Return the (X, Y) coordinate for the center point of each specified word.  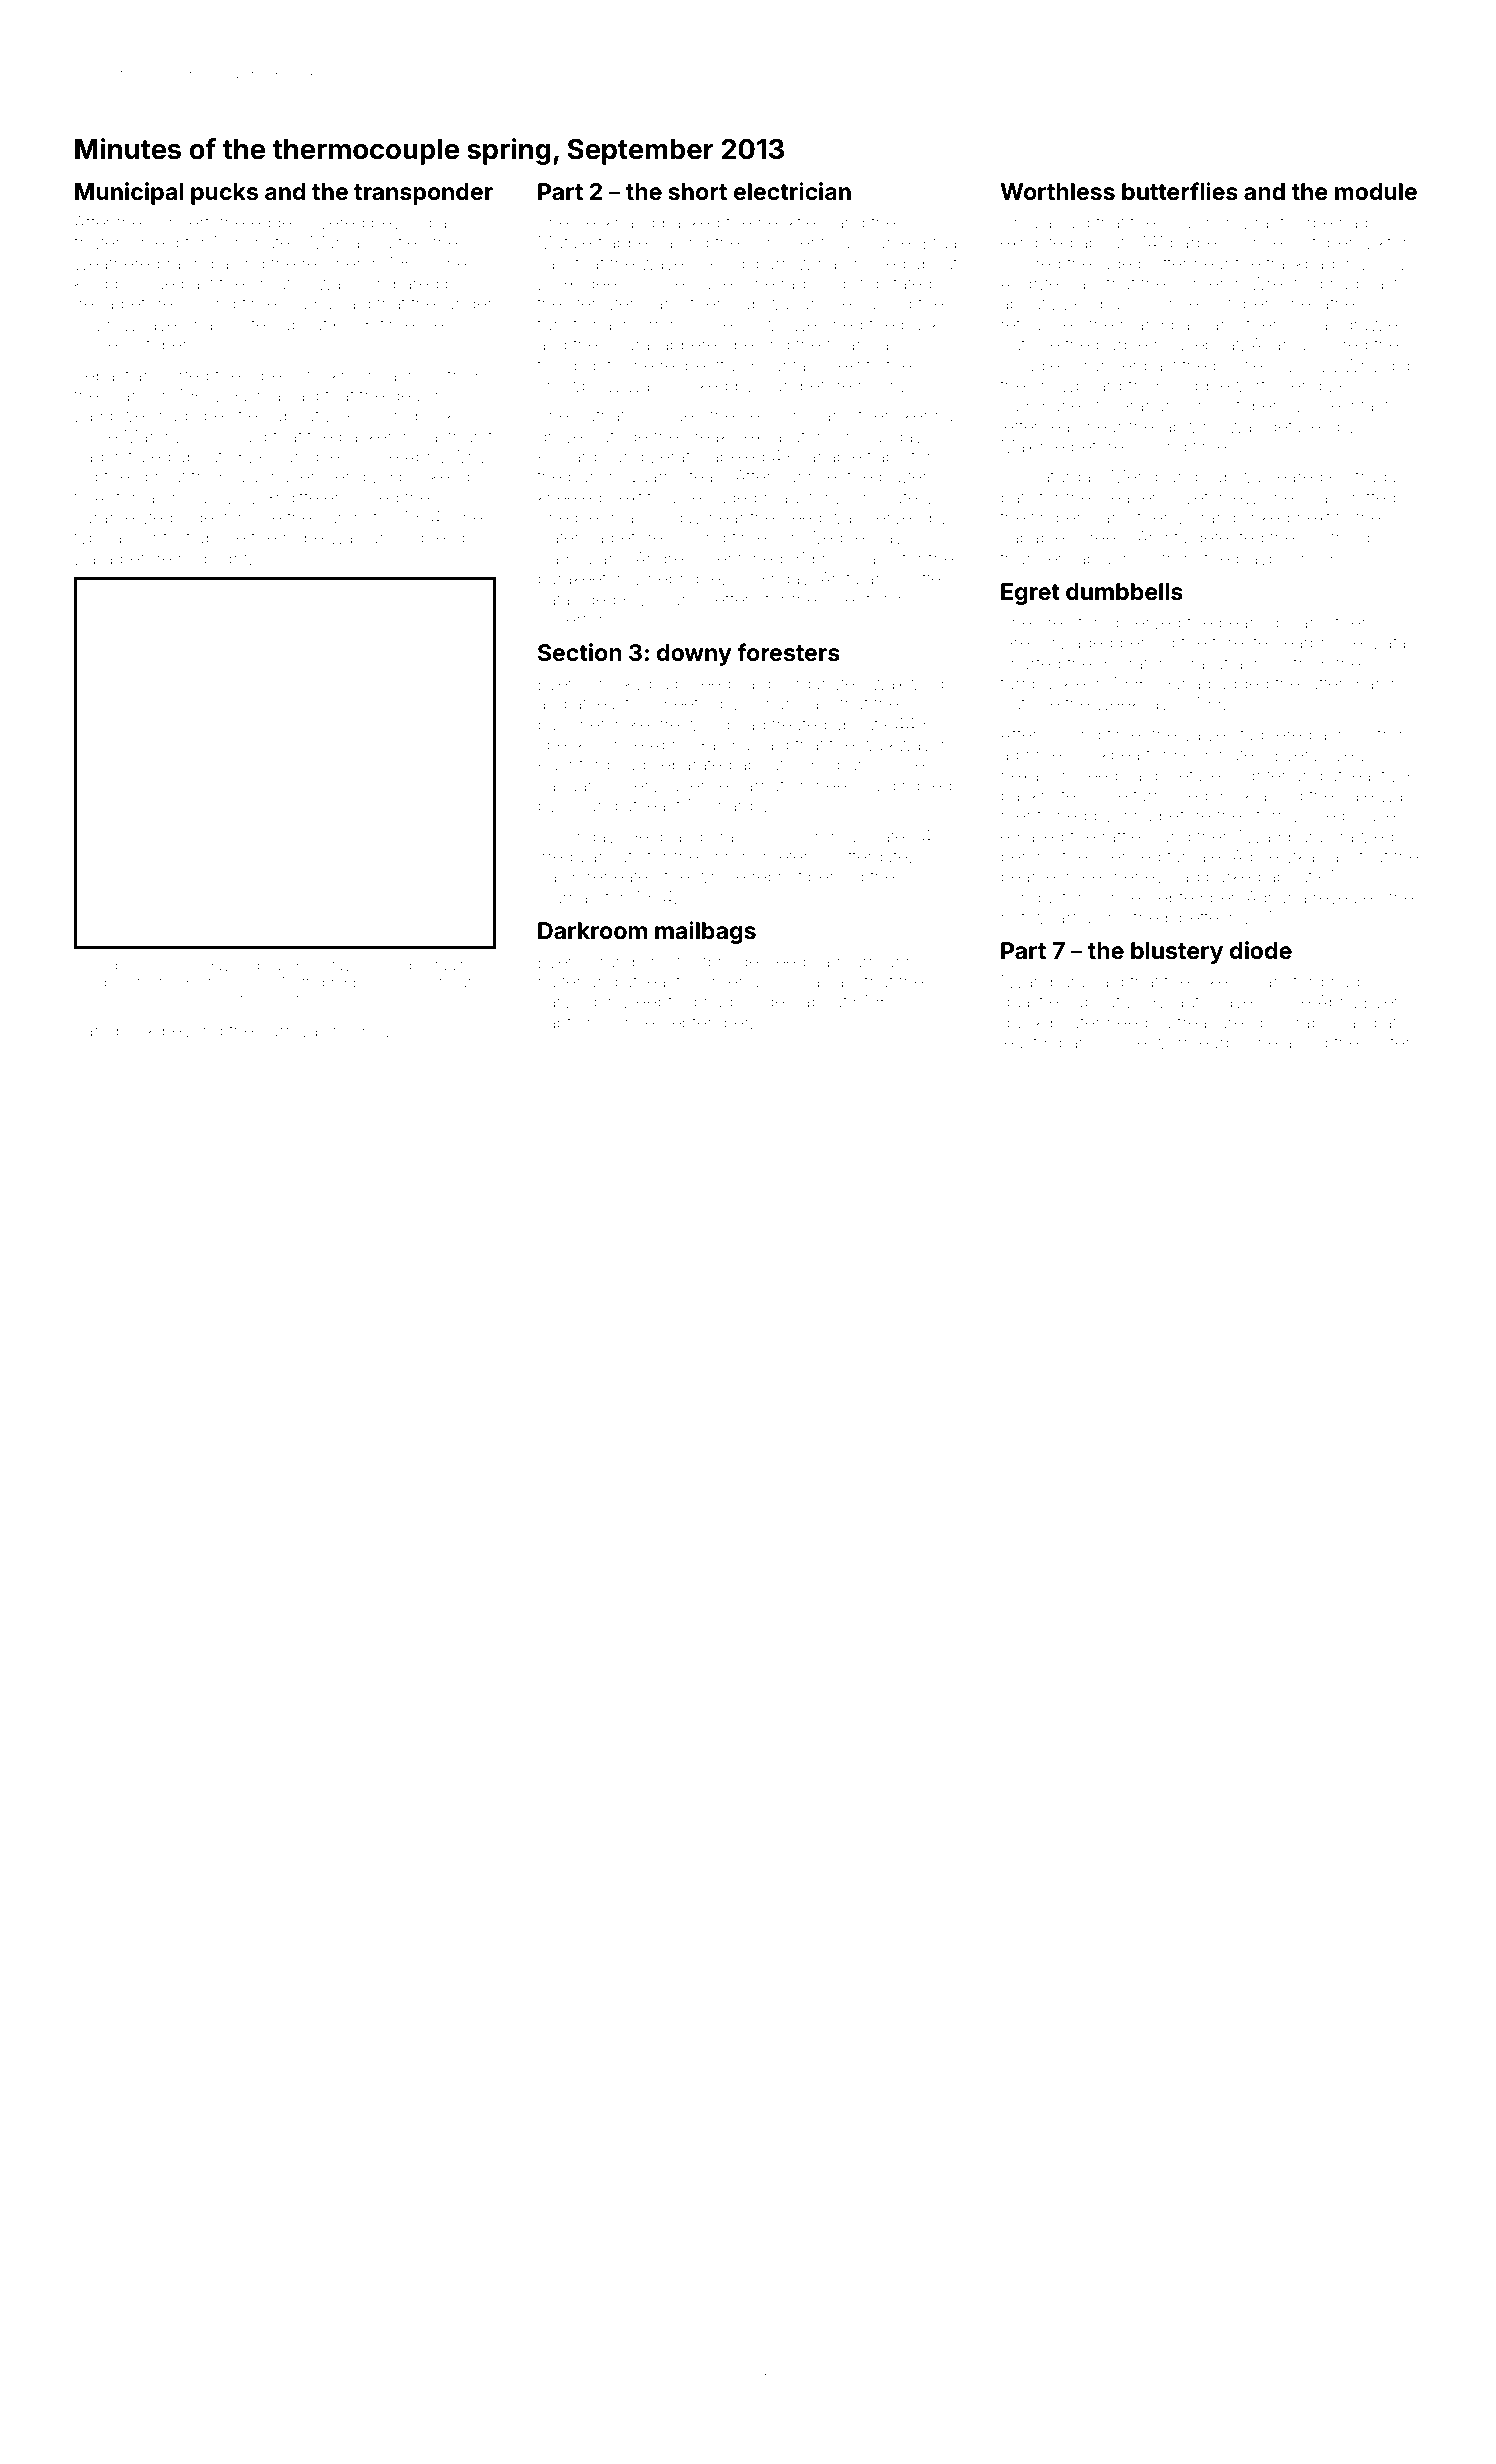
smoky (616, 685)
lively (1349, 756)
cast (1382, 284)
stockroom (340, 375)
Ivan (779, 387)
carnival (289, 1030)
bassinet (571, 724)
